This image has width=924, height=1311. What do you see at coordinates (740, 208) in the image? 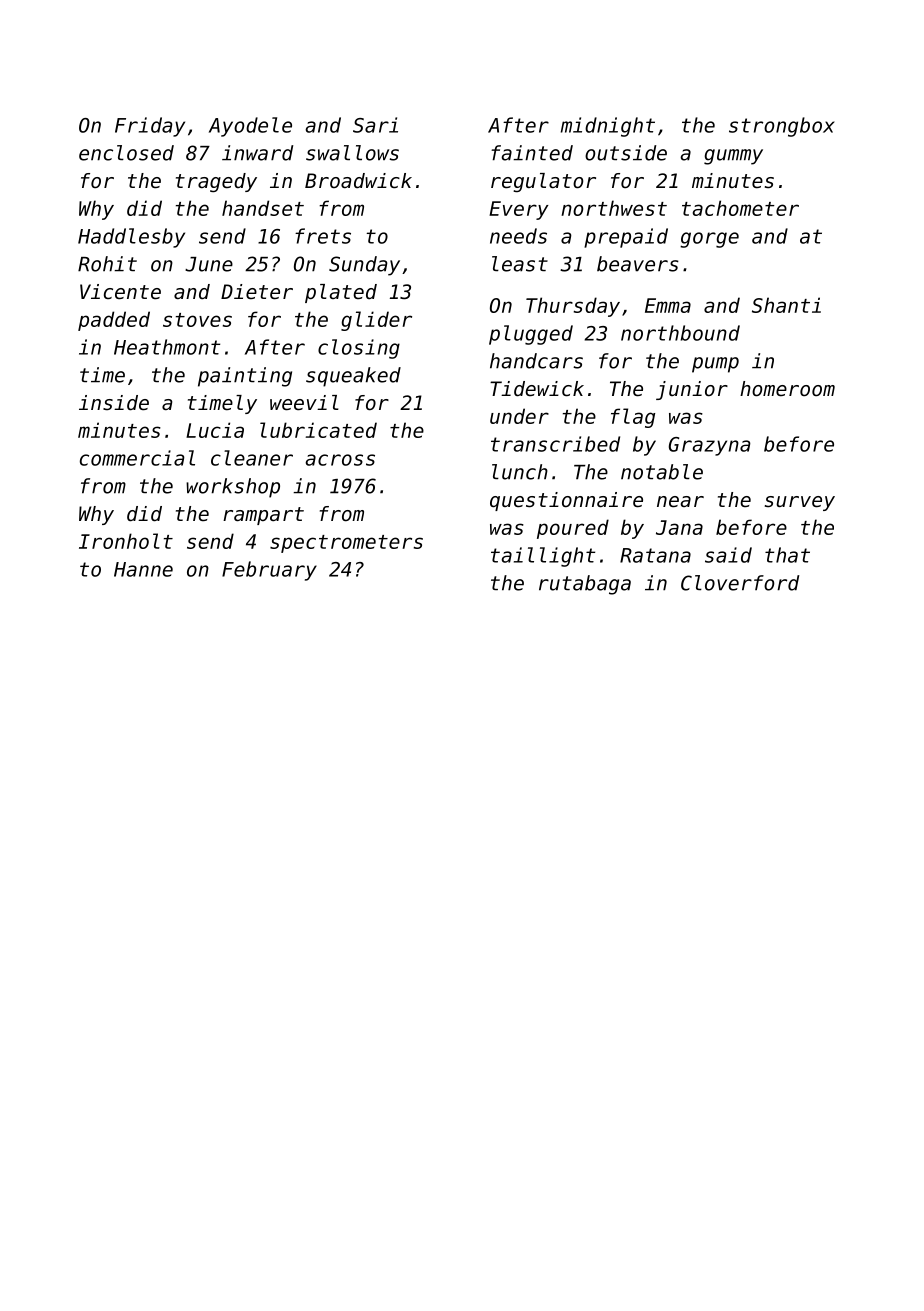
I see `tachometer` at bounding box center [740, 208].
